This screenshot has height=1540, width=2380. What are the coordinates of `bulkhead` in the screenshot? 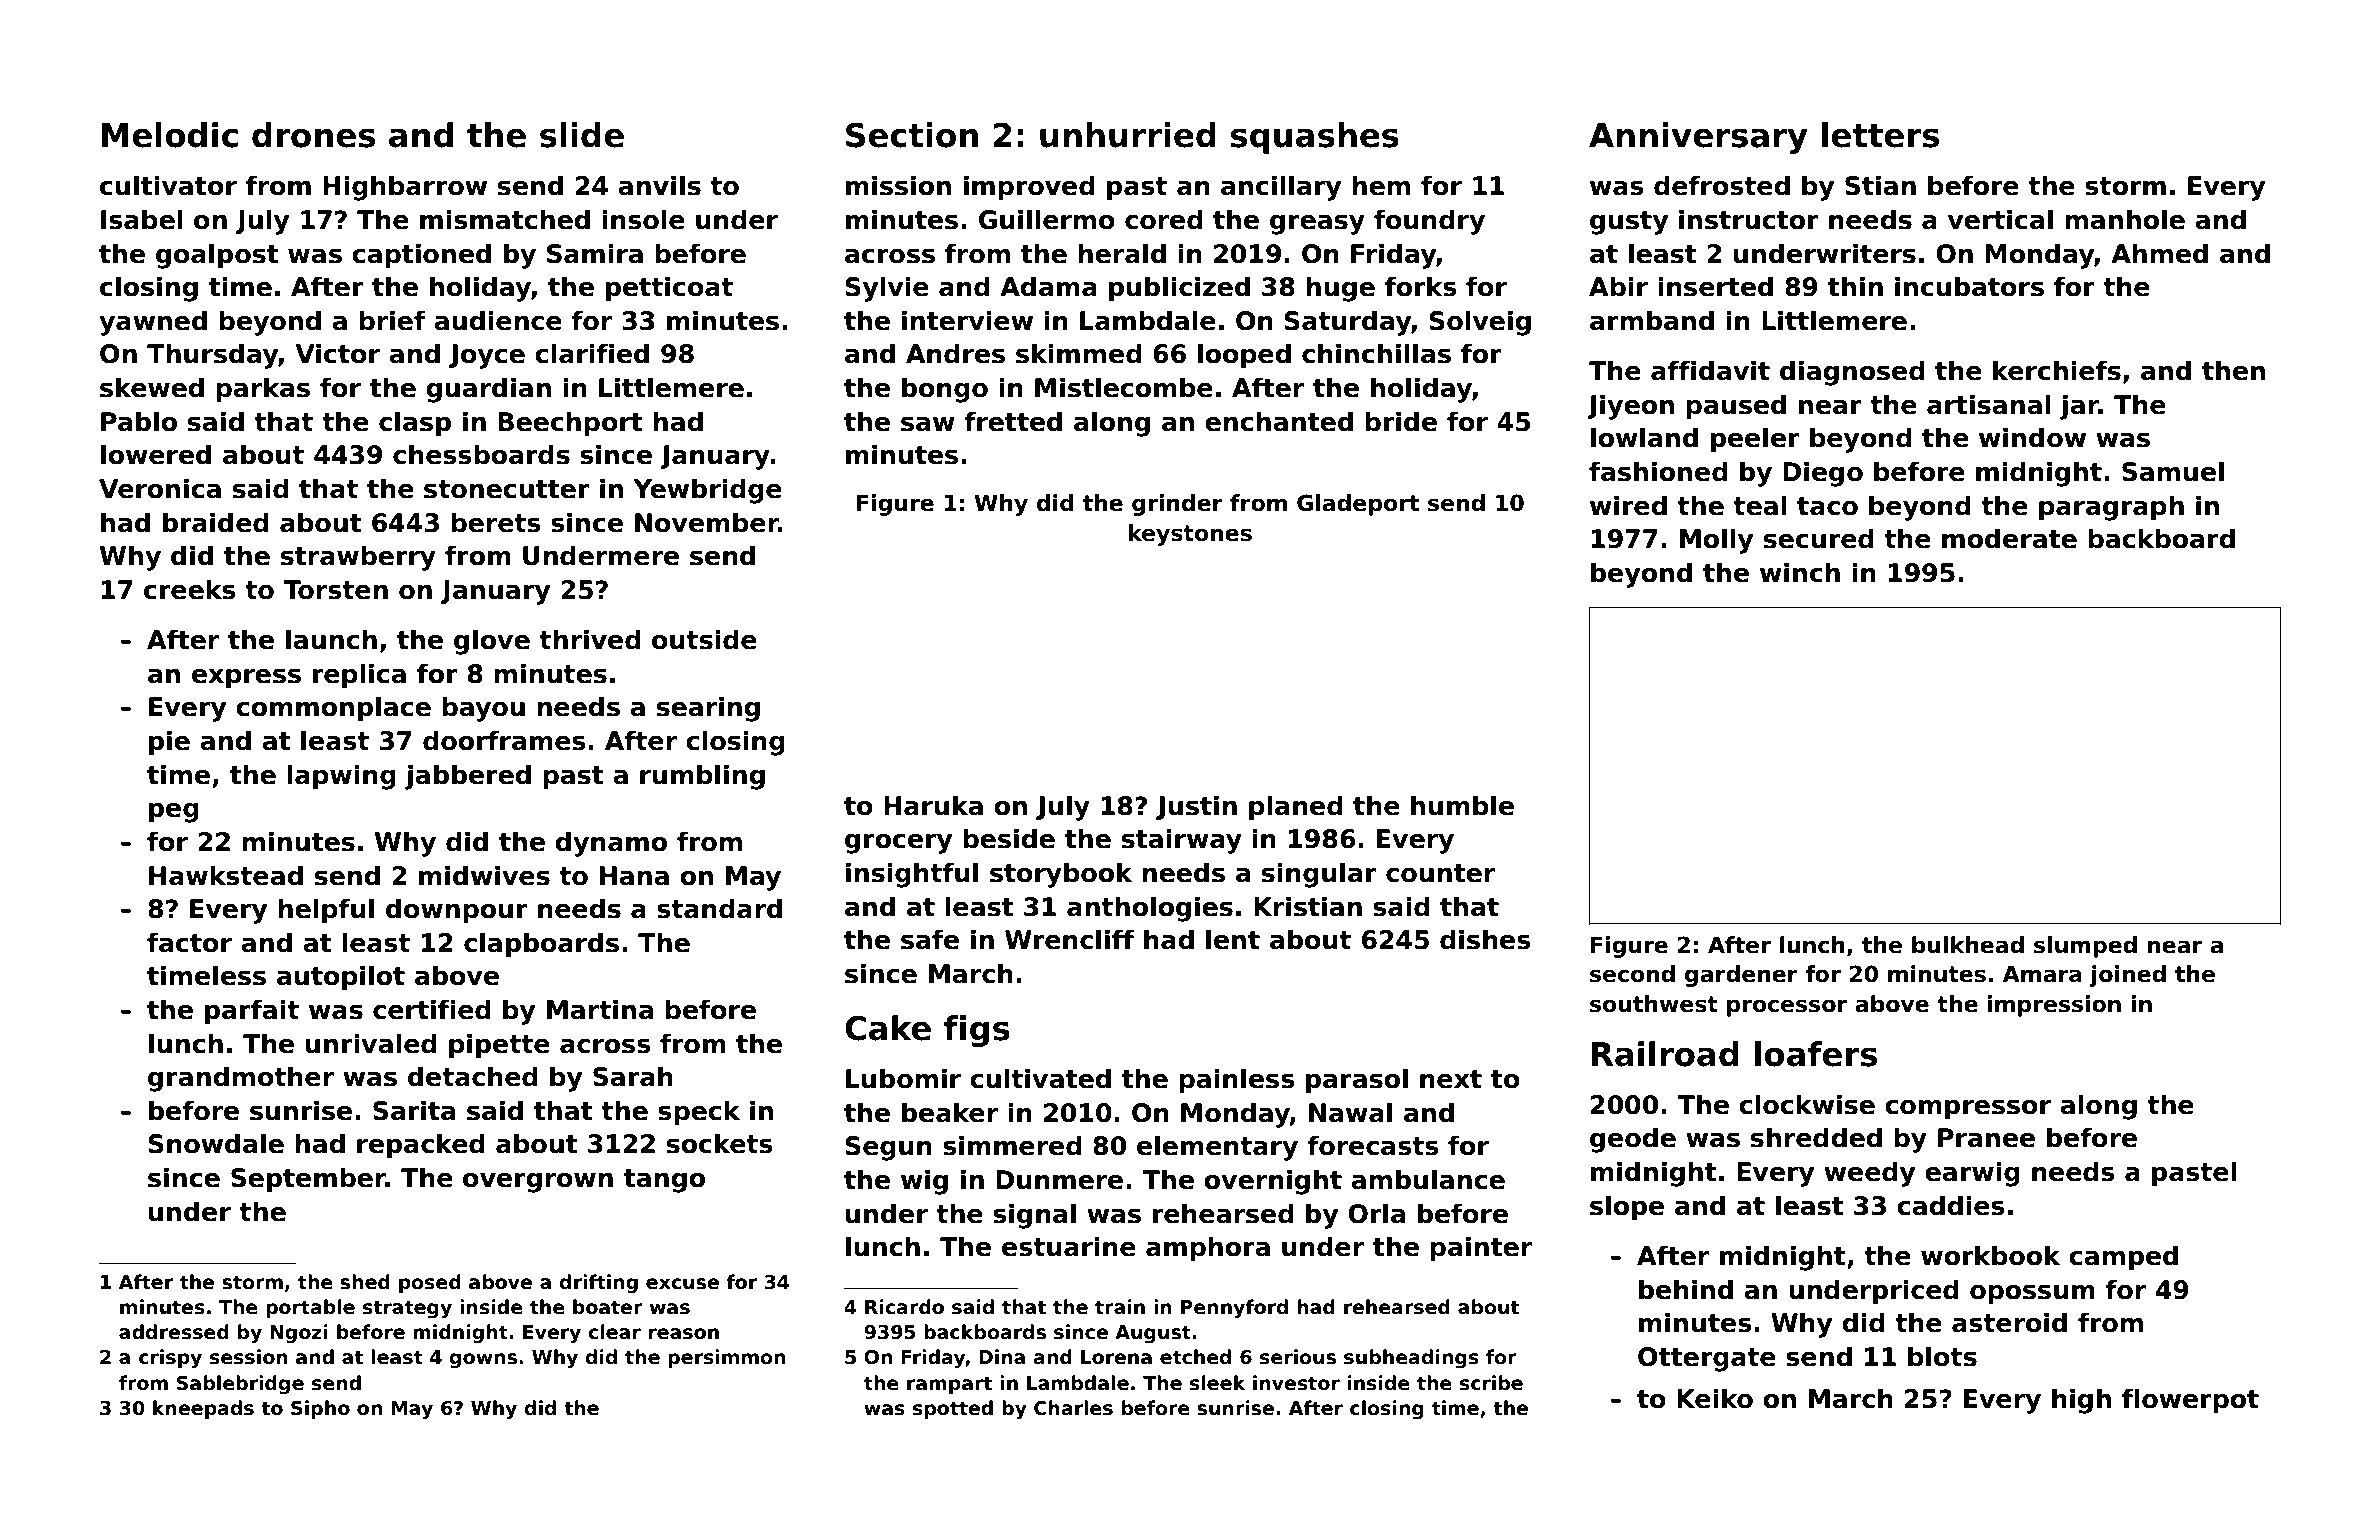 It's located at (1968, 945).
